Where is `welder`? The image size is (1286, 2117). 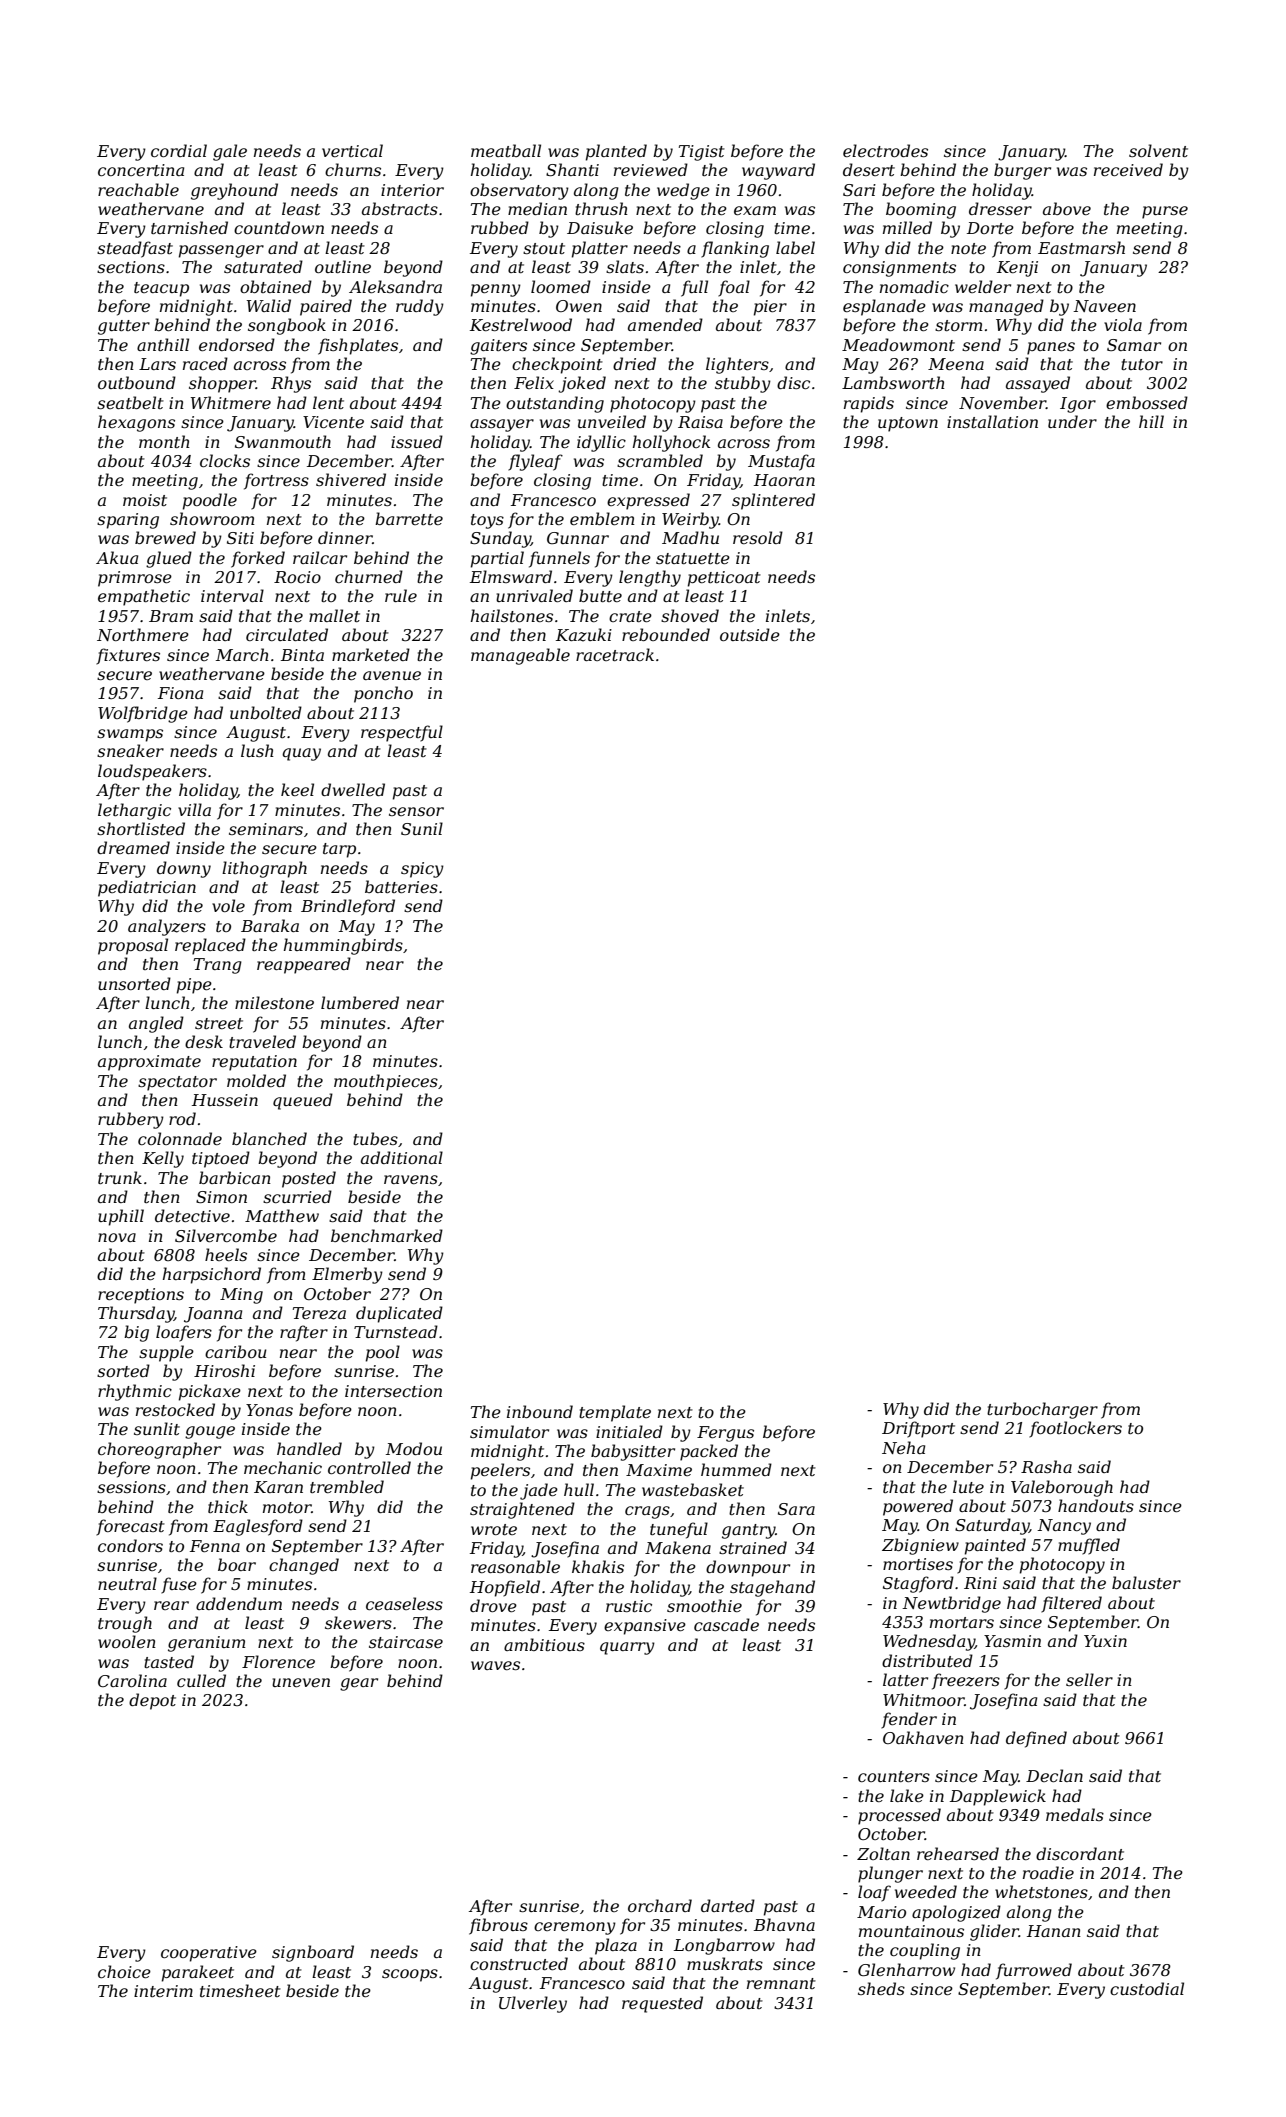 welder is located at coordinates (983, 286).
